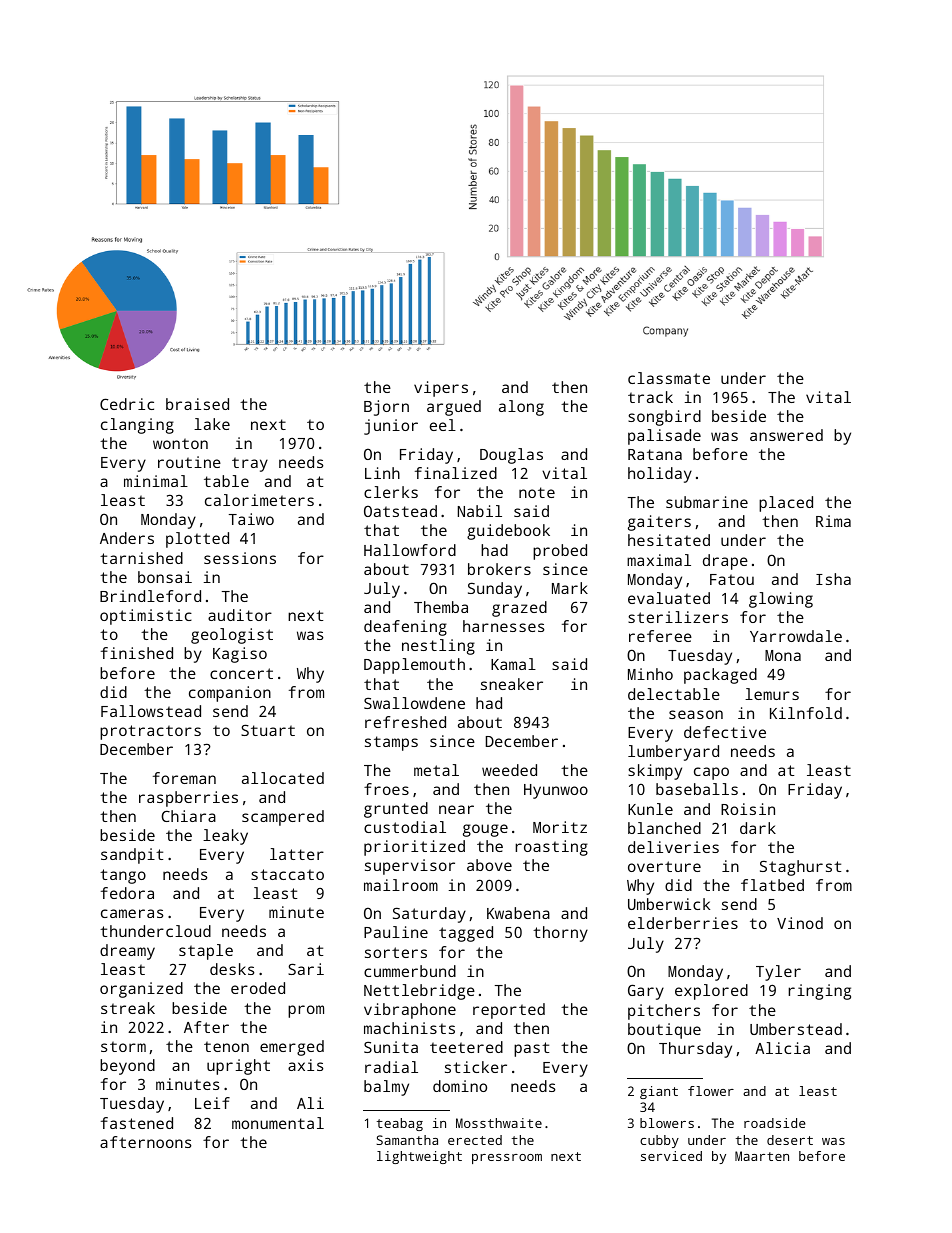  I want to click on answered, so click(786, 435).
